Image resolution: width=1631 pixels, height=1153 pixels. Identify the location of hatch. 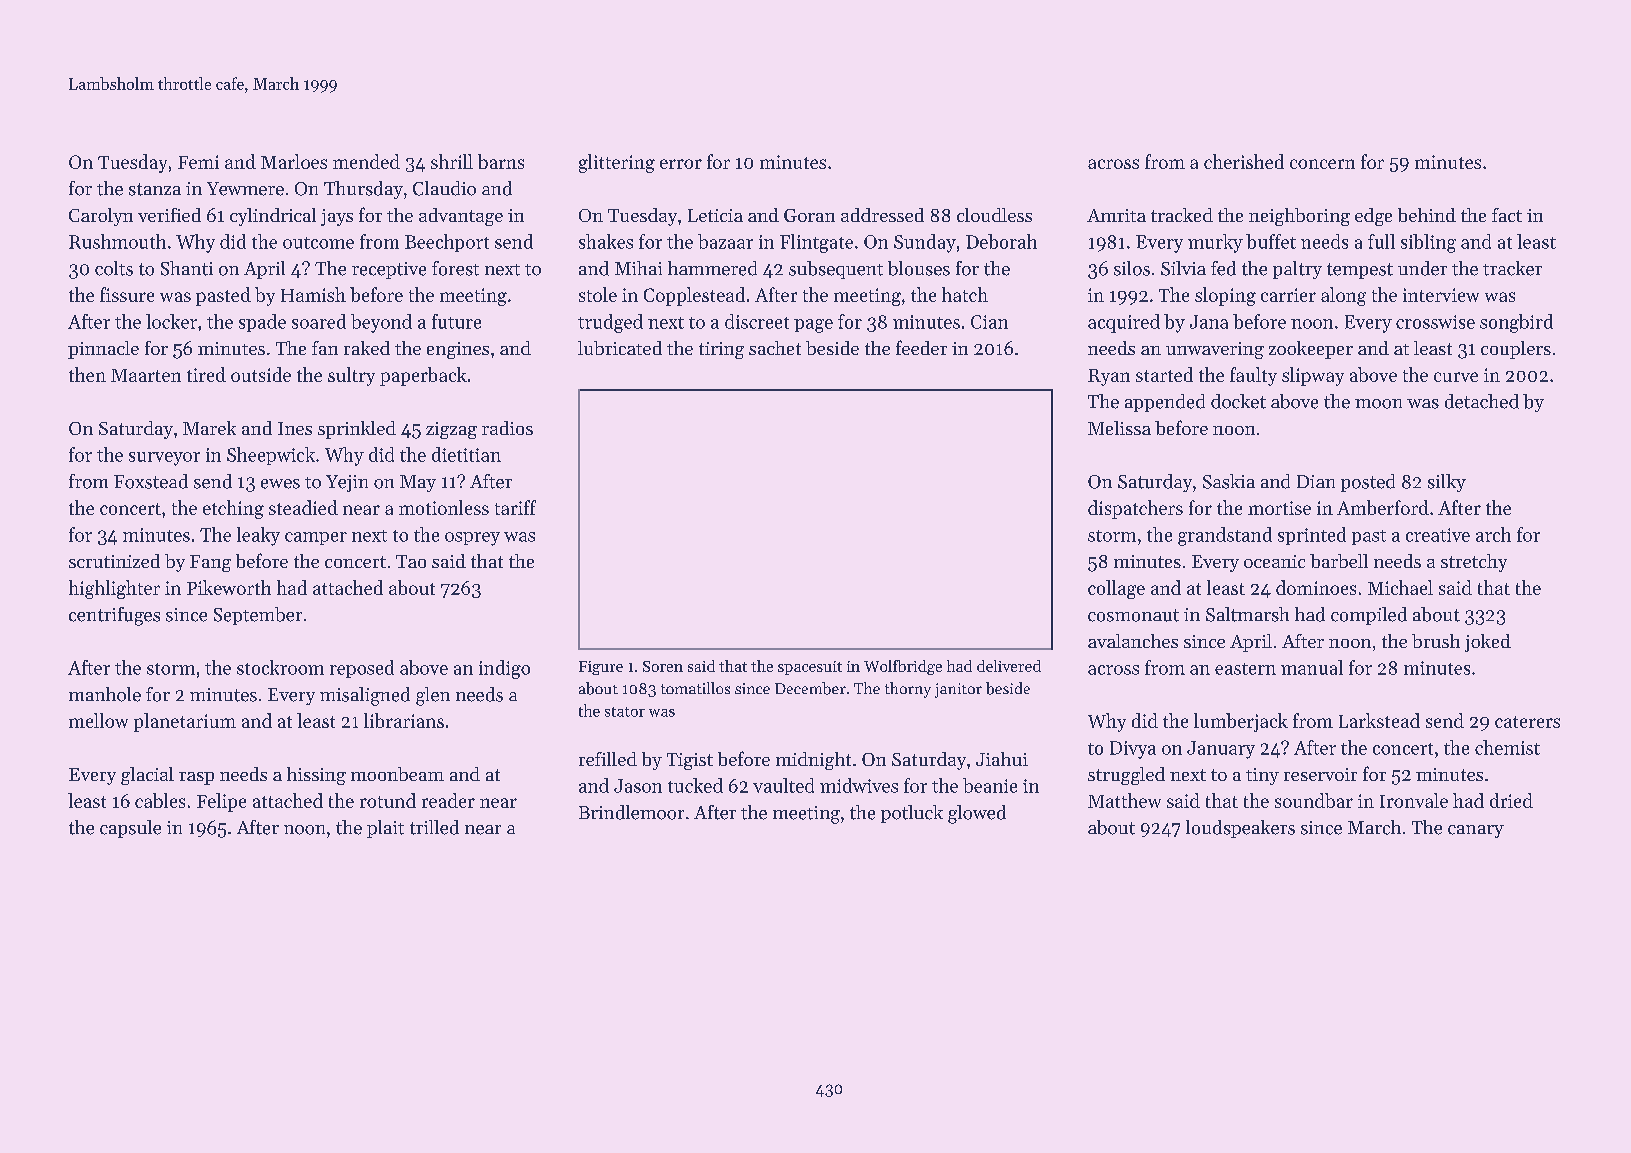
(965, 294).
